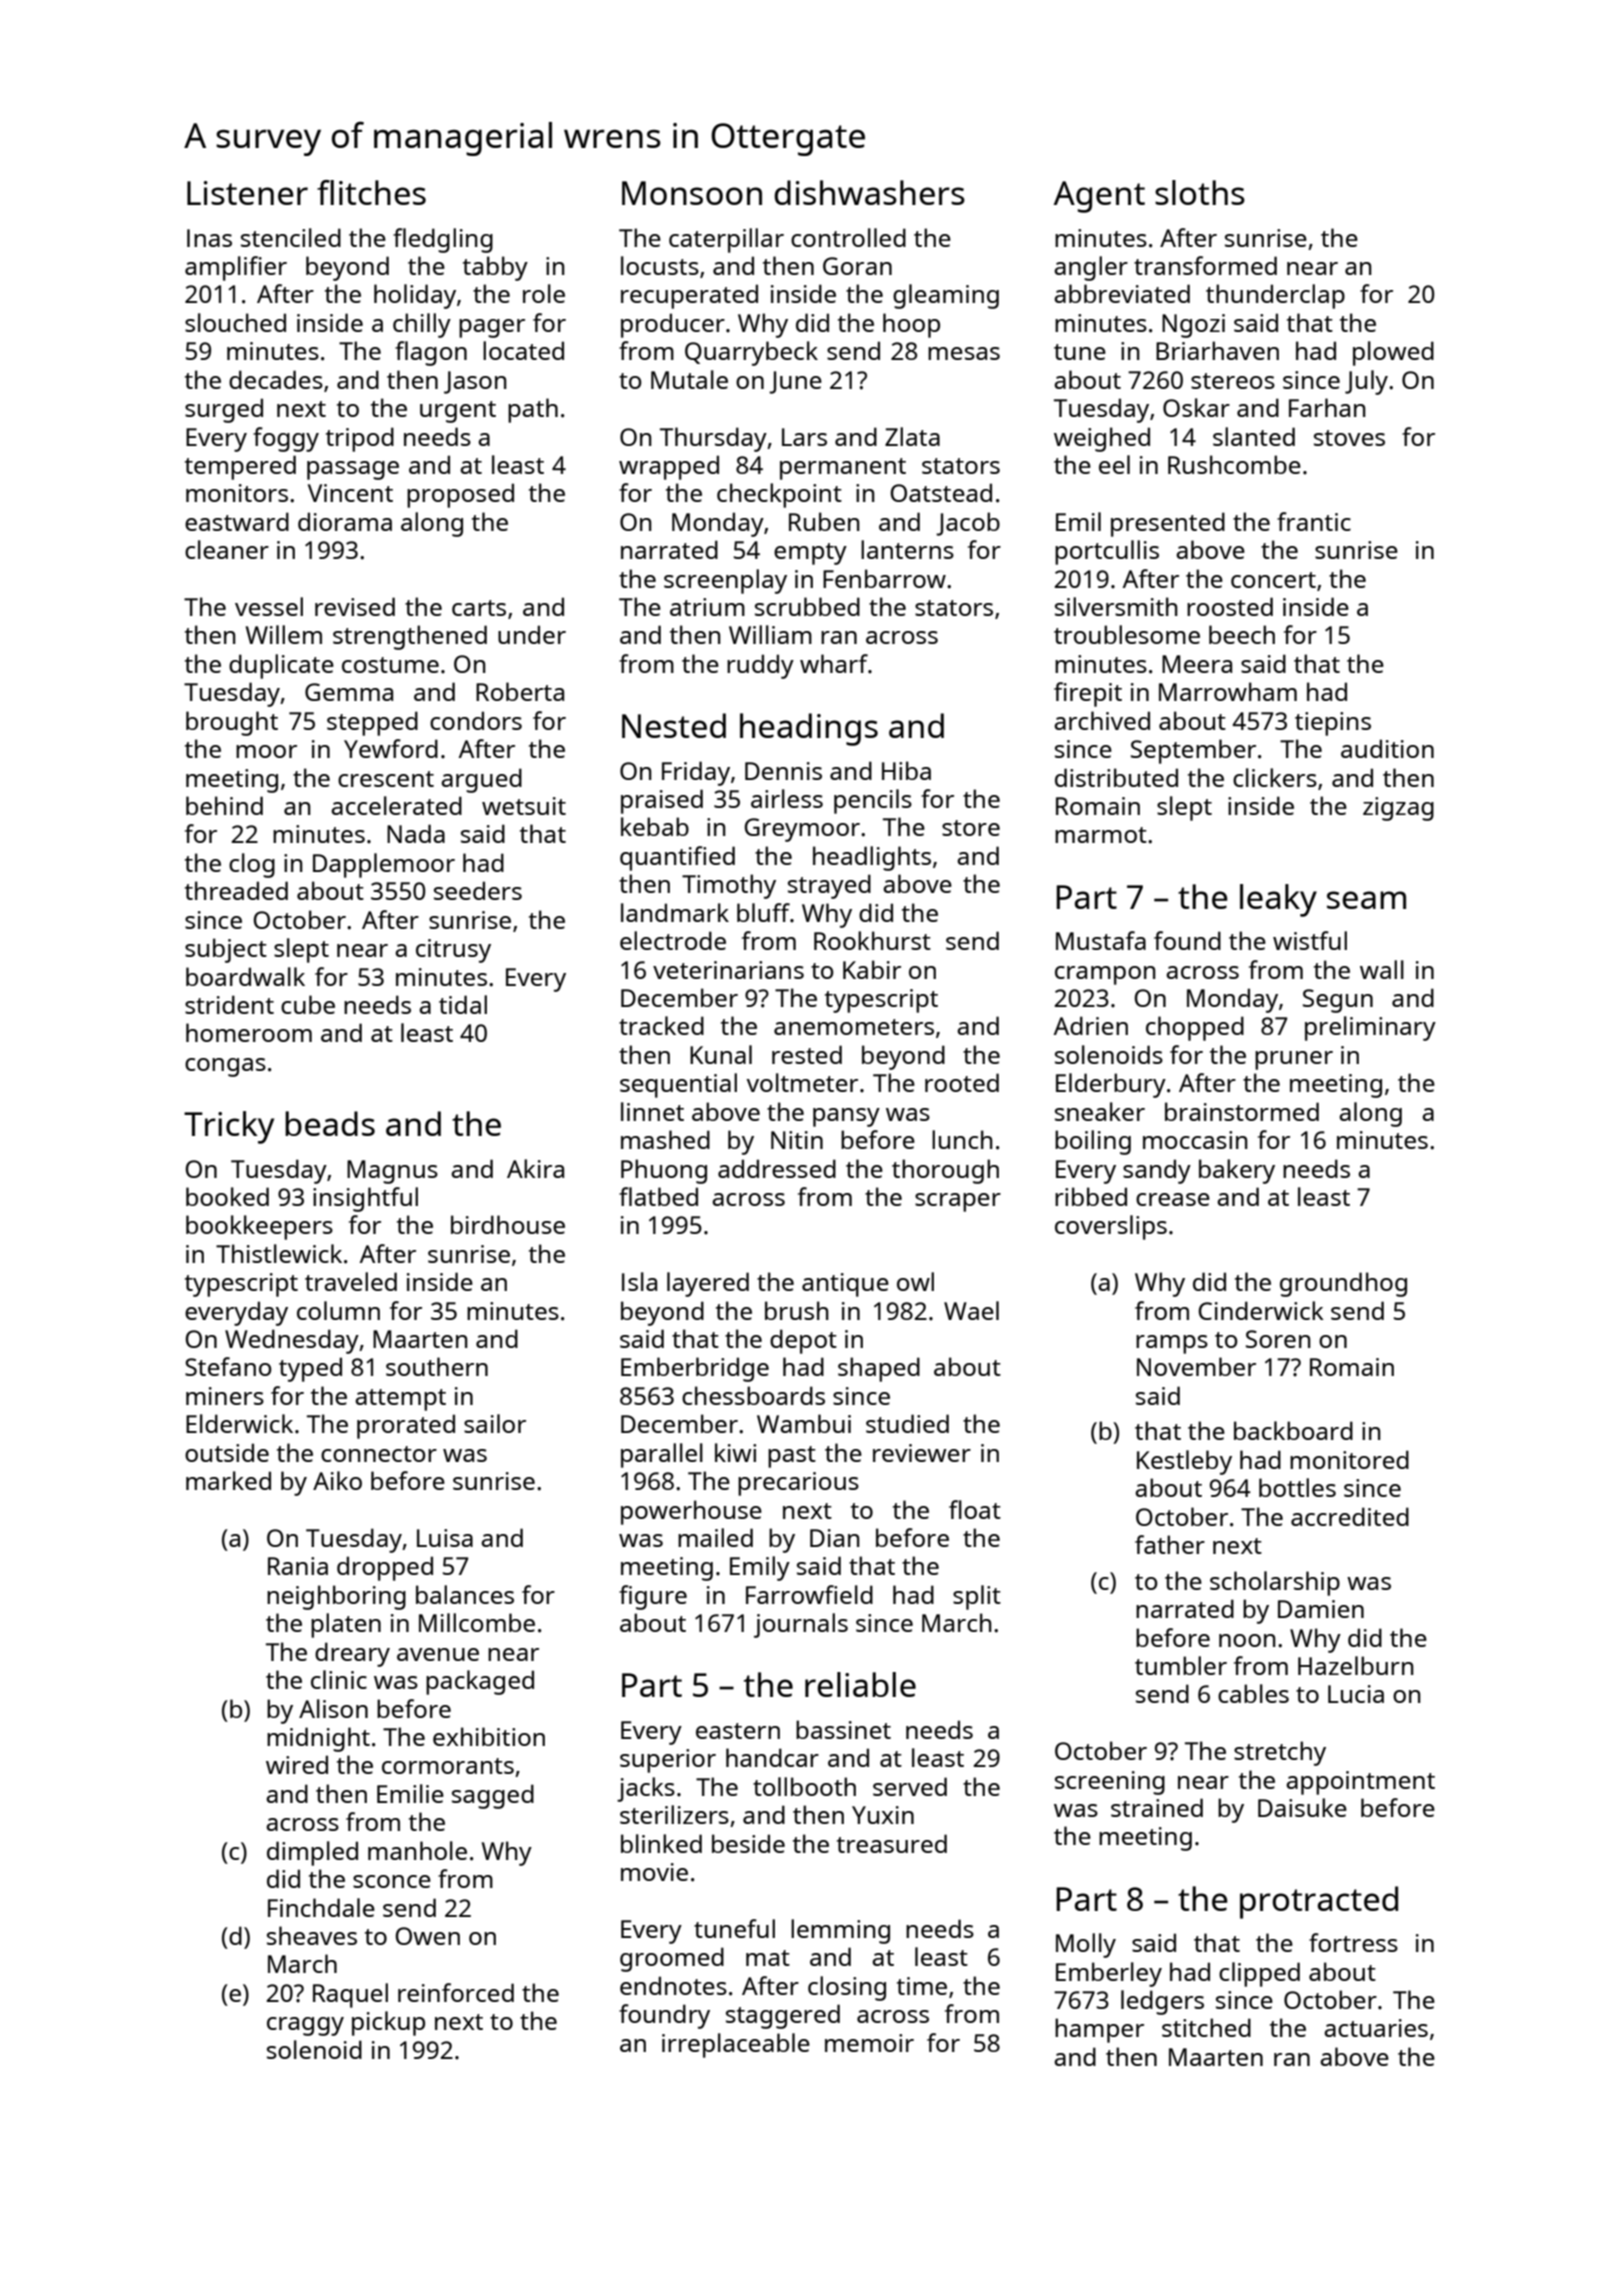 The image size is (1620, 2292). What do you see at coordinates (1200, 192) in the image?
I see `sloths` at bounding box center [1200, 192].
